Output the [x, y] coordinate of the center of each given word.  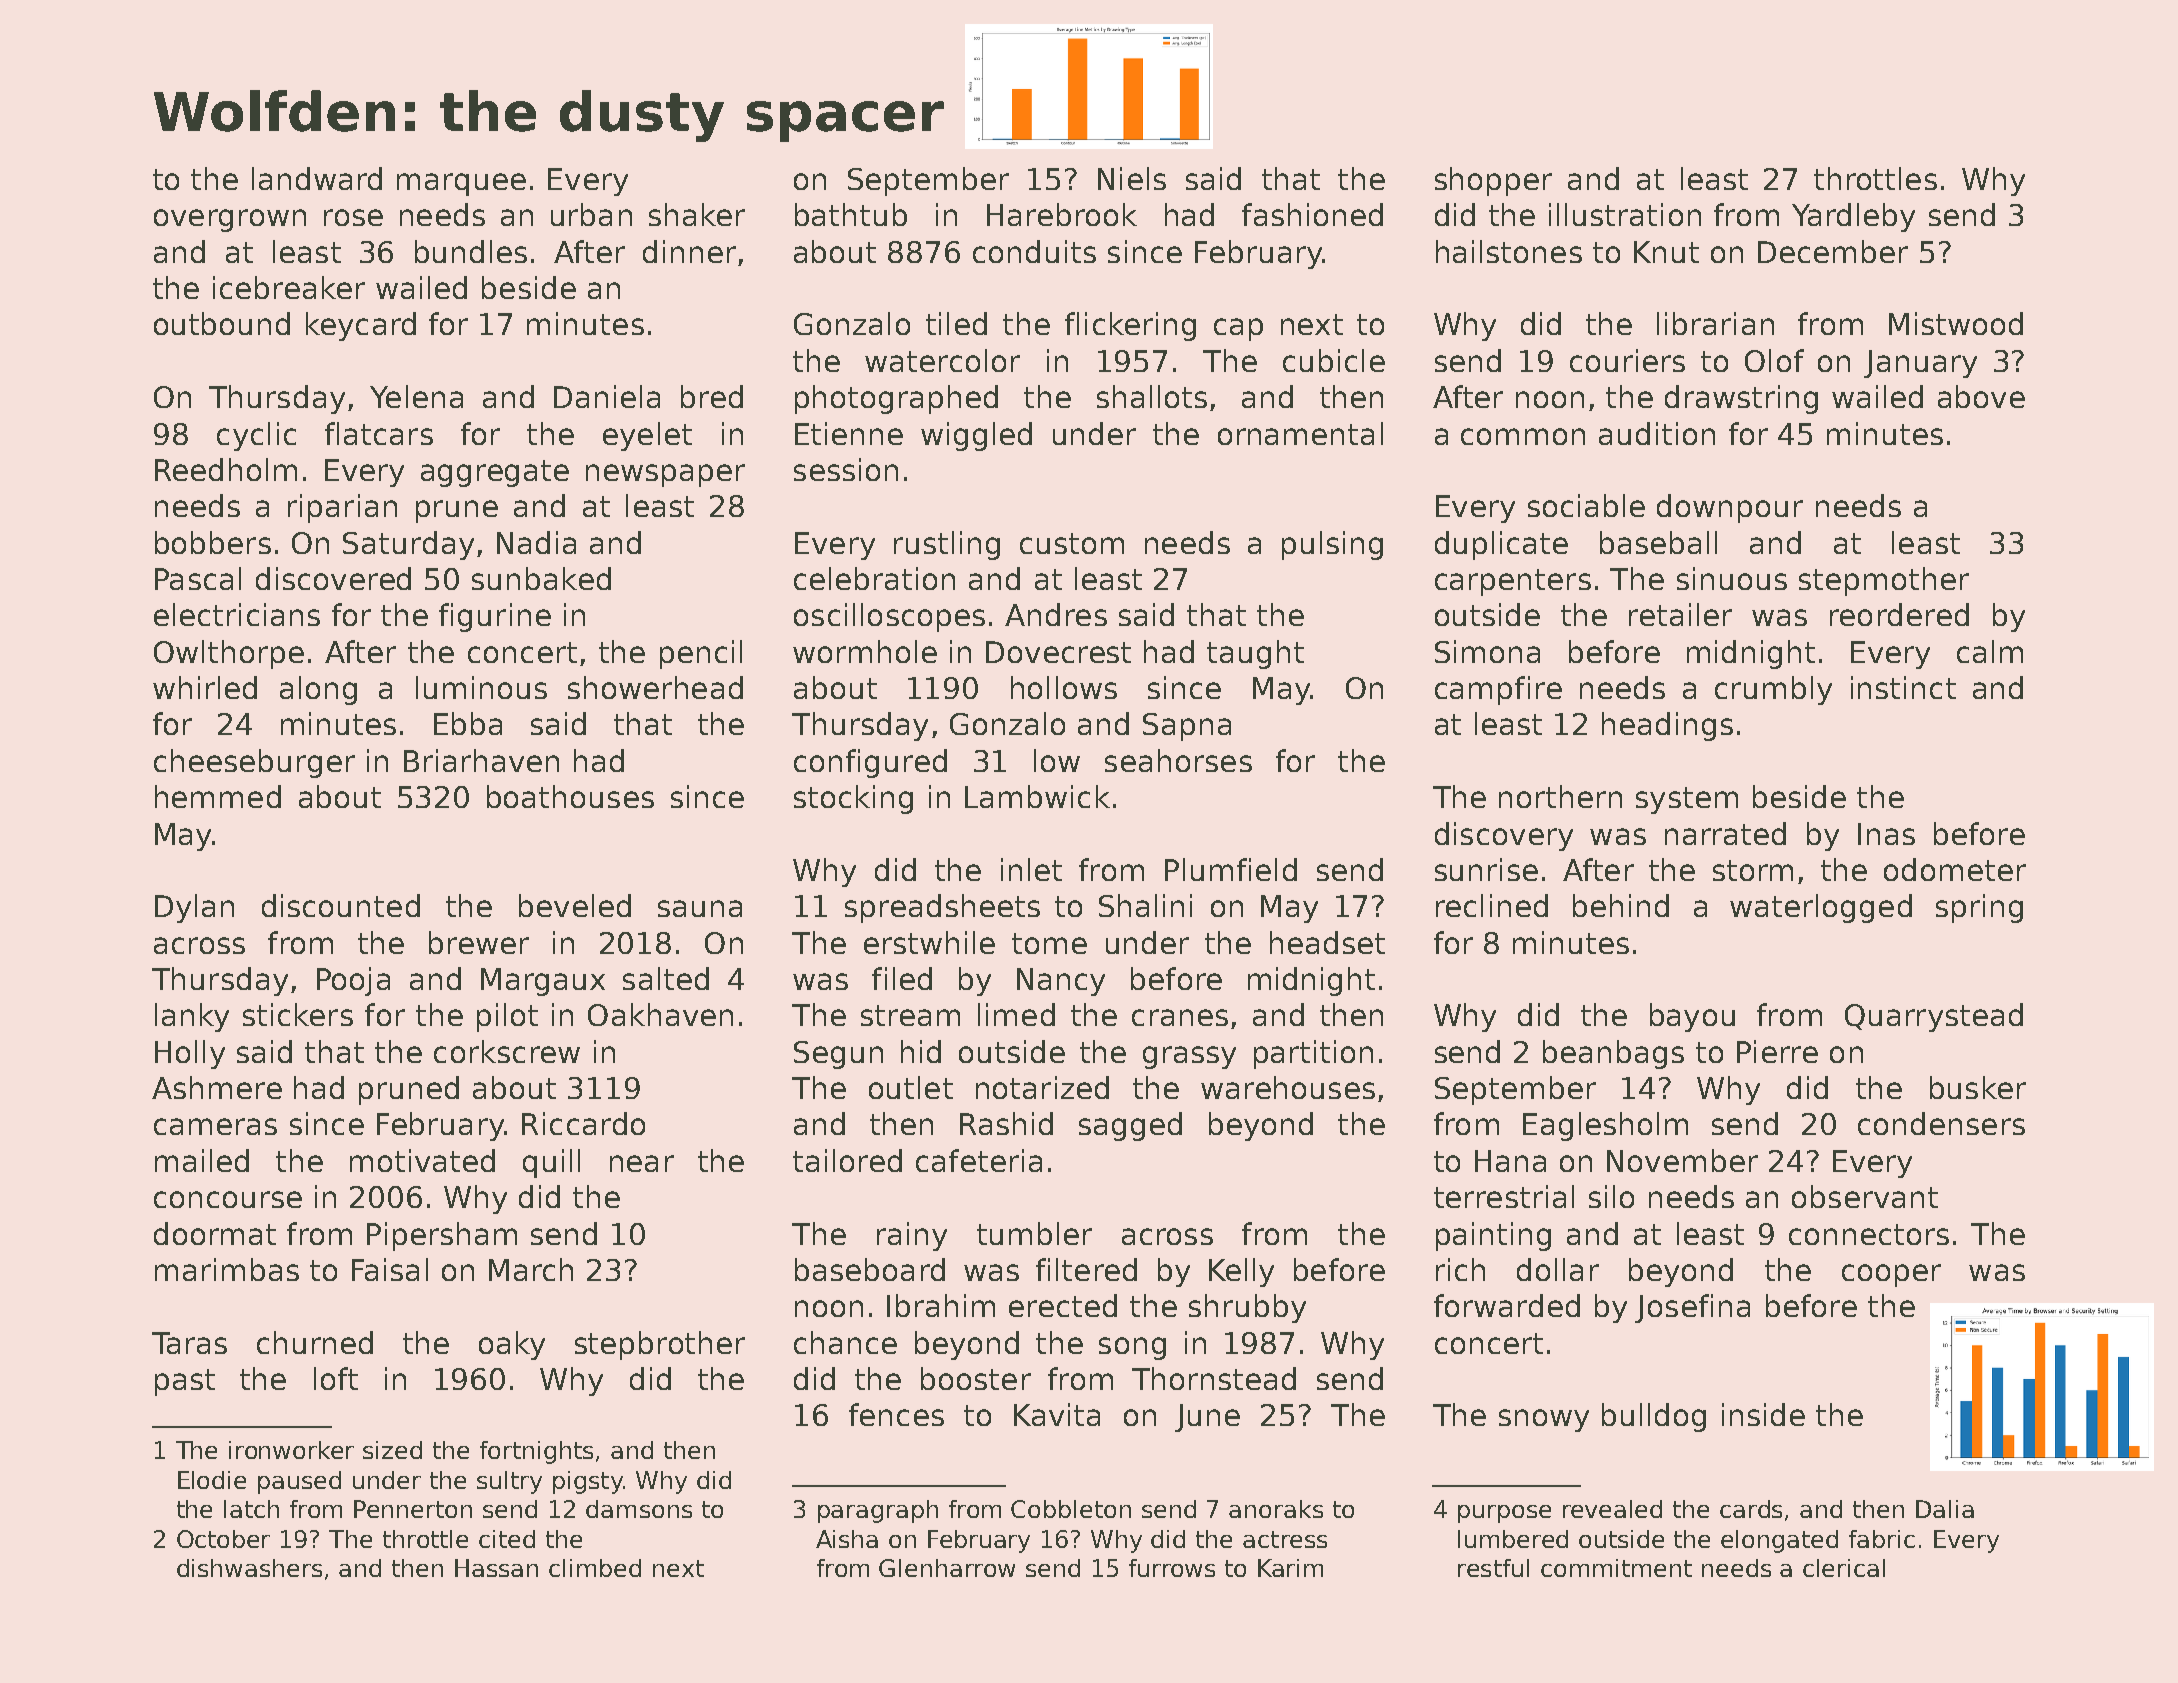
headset [1327, 942]
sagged [1130, 1126]
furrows [1172, 1568]
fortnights [536, 1452]
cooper [1891, 1275]
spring [1979, 908]
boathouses [570, 796]
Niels [1132, 178]
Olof [1774, 360]
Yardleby [1853, 217]
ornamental [1300, 433]
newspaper [665, 475]
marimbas [227, 1269]
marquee [461, 184]
